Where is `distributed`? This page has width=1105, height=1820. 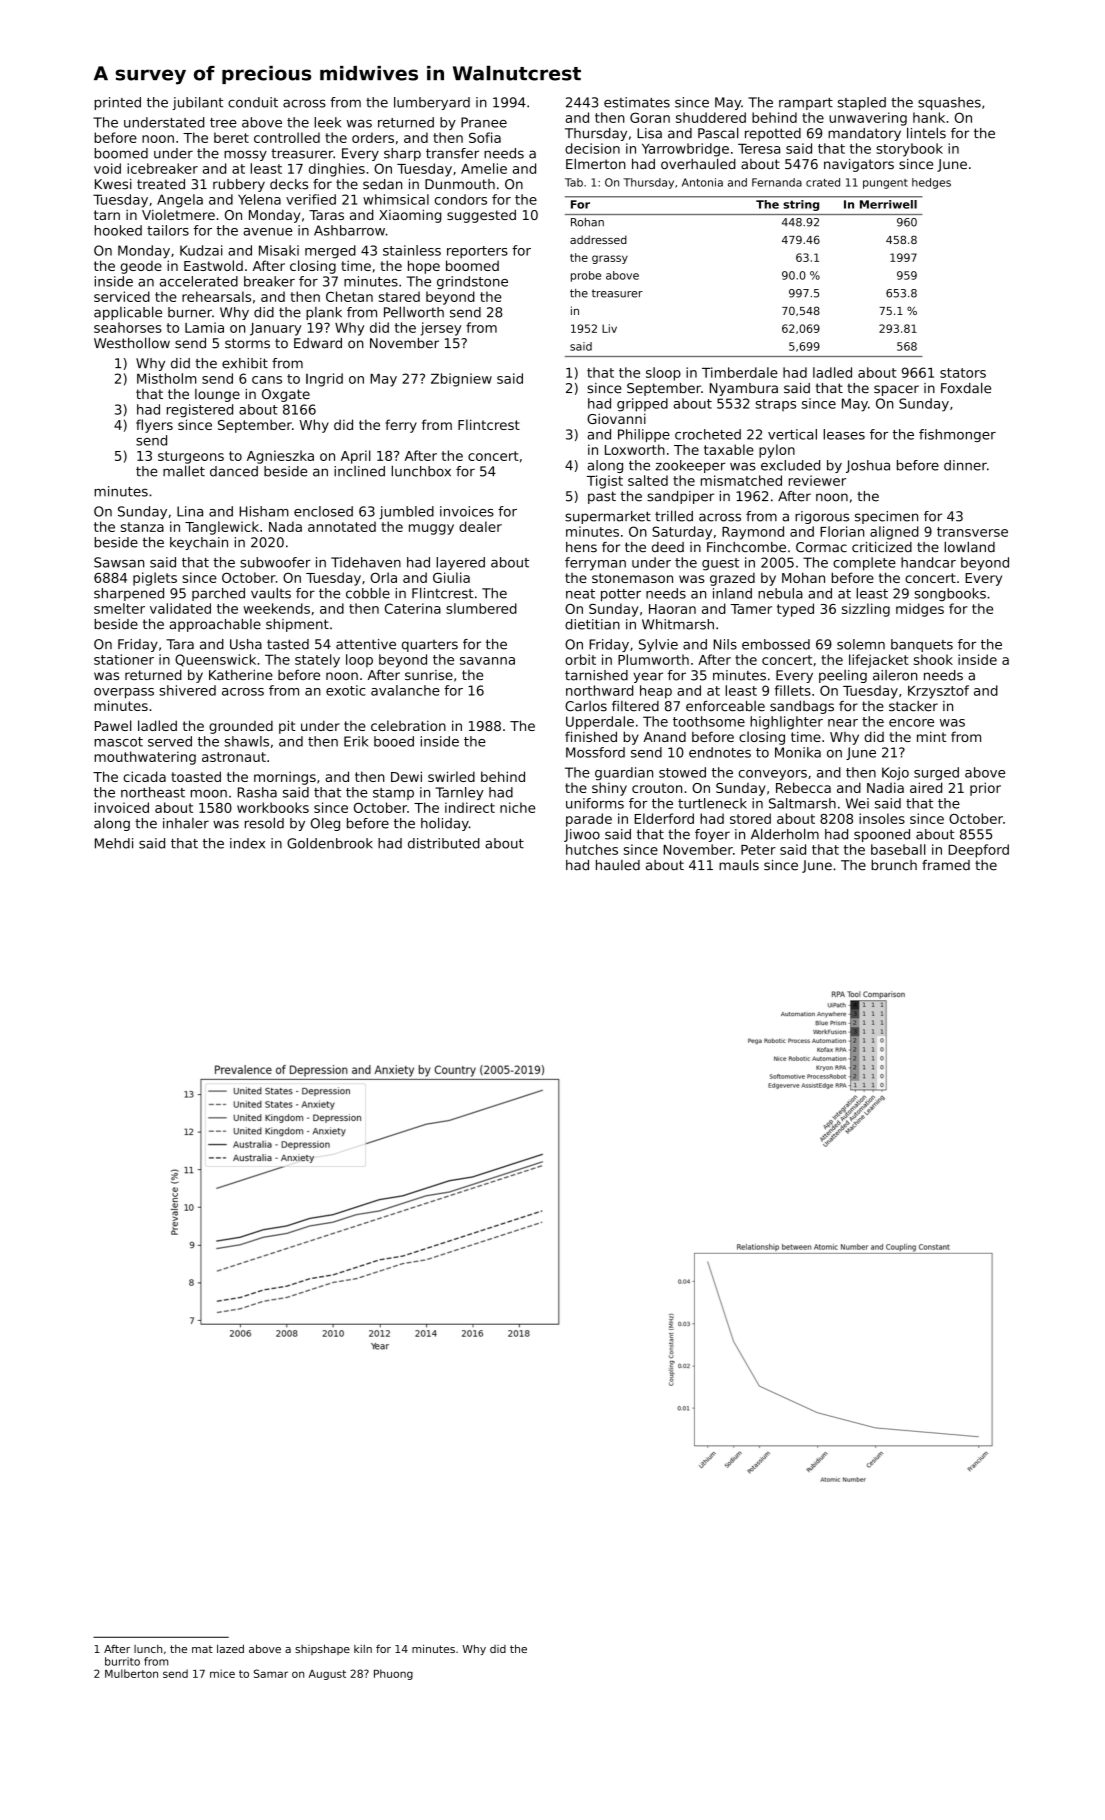
distributed is located at coordinates (444, 843).
